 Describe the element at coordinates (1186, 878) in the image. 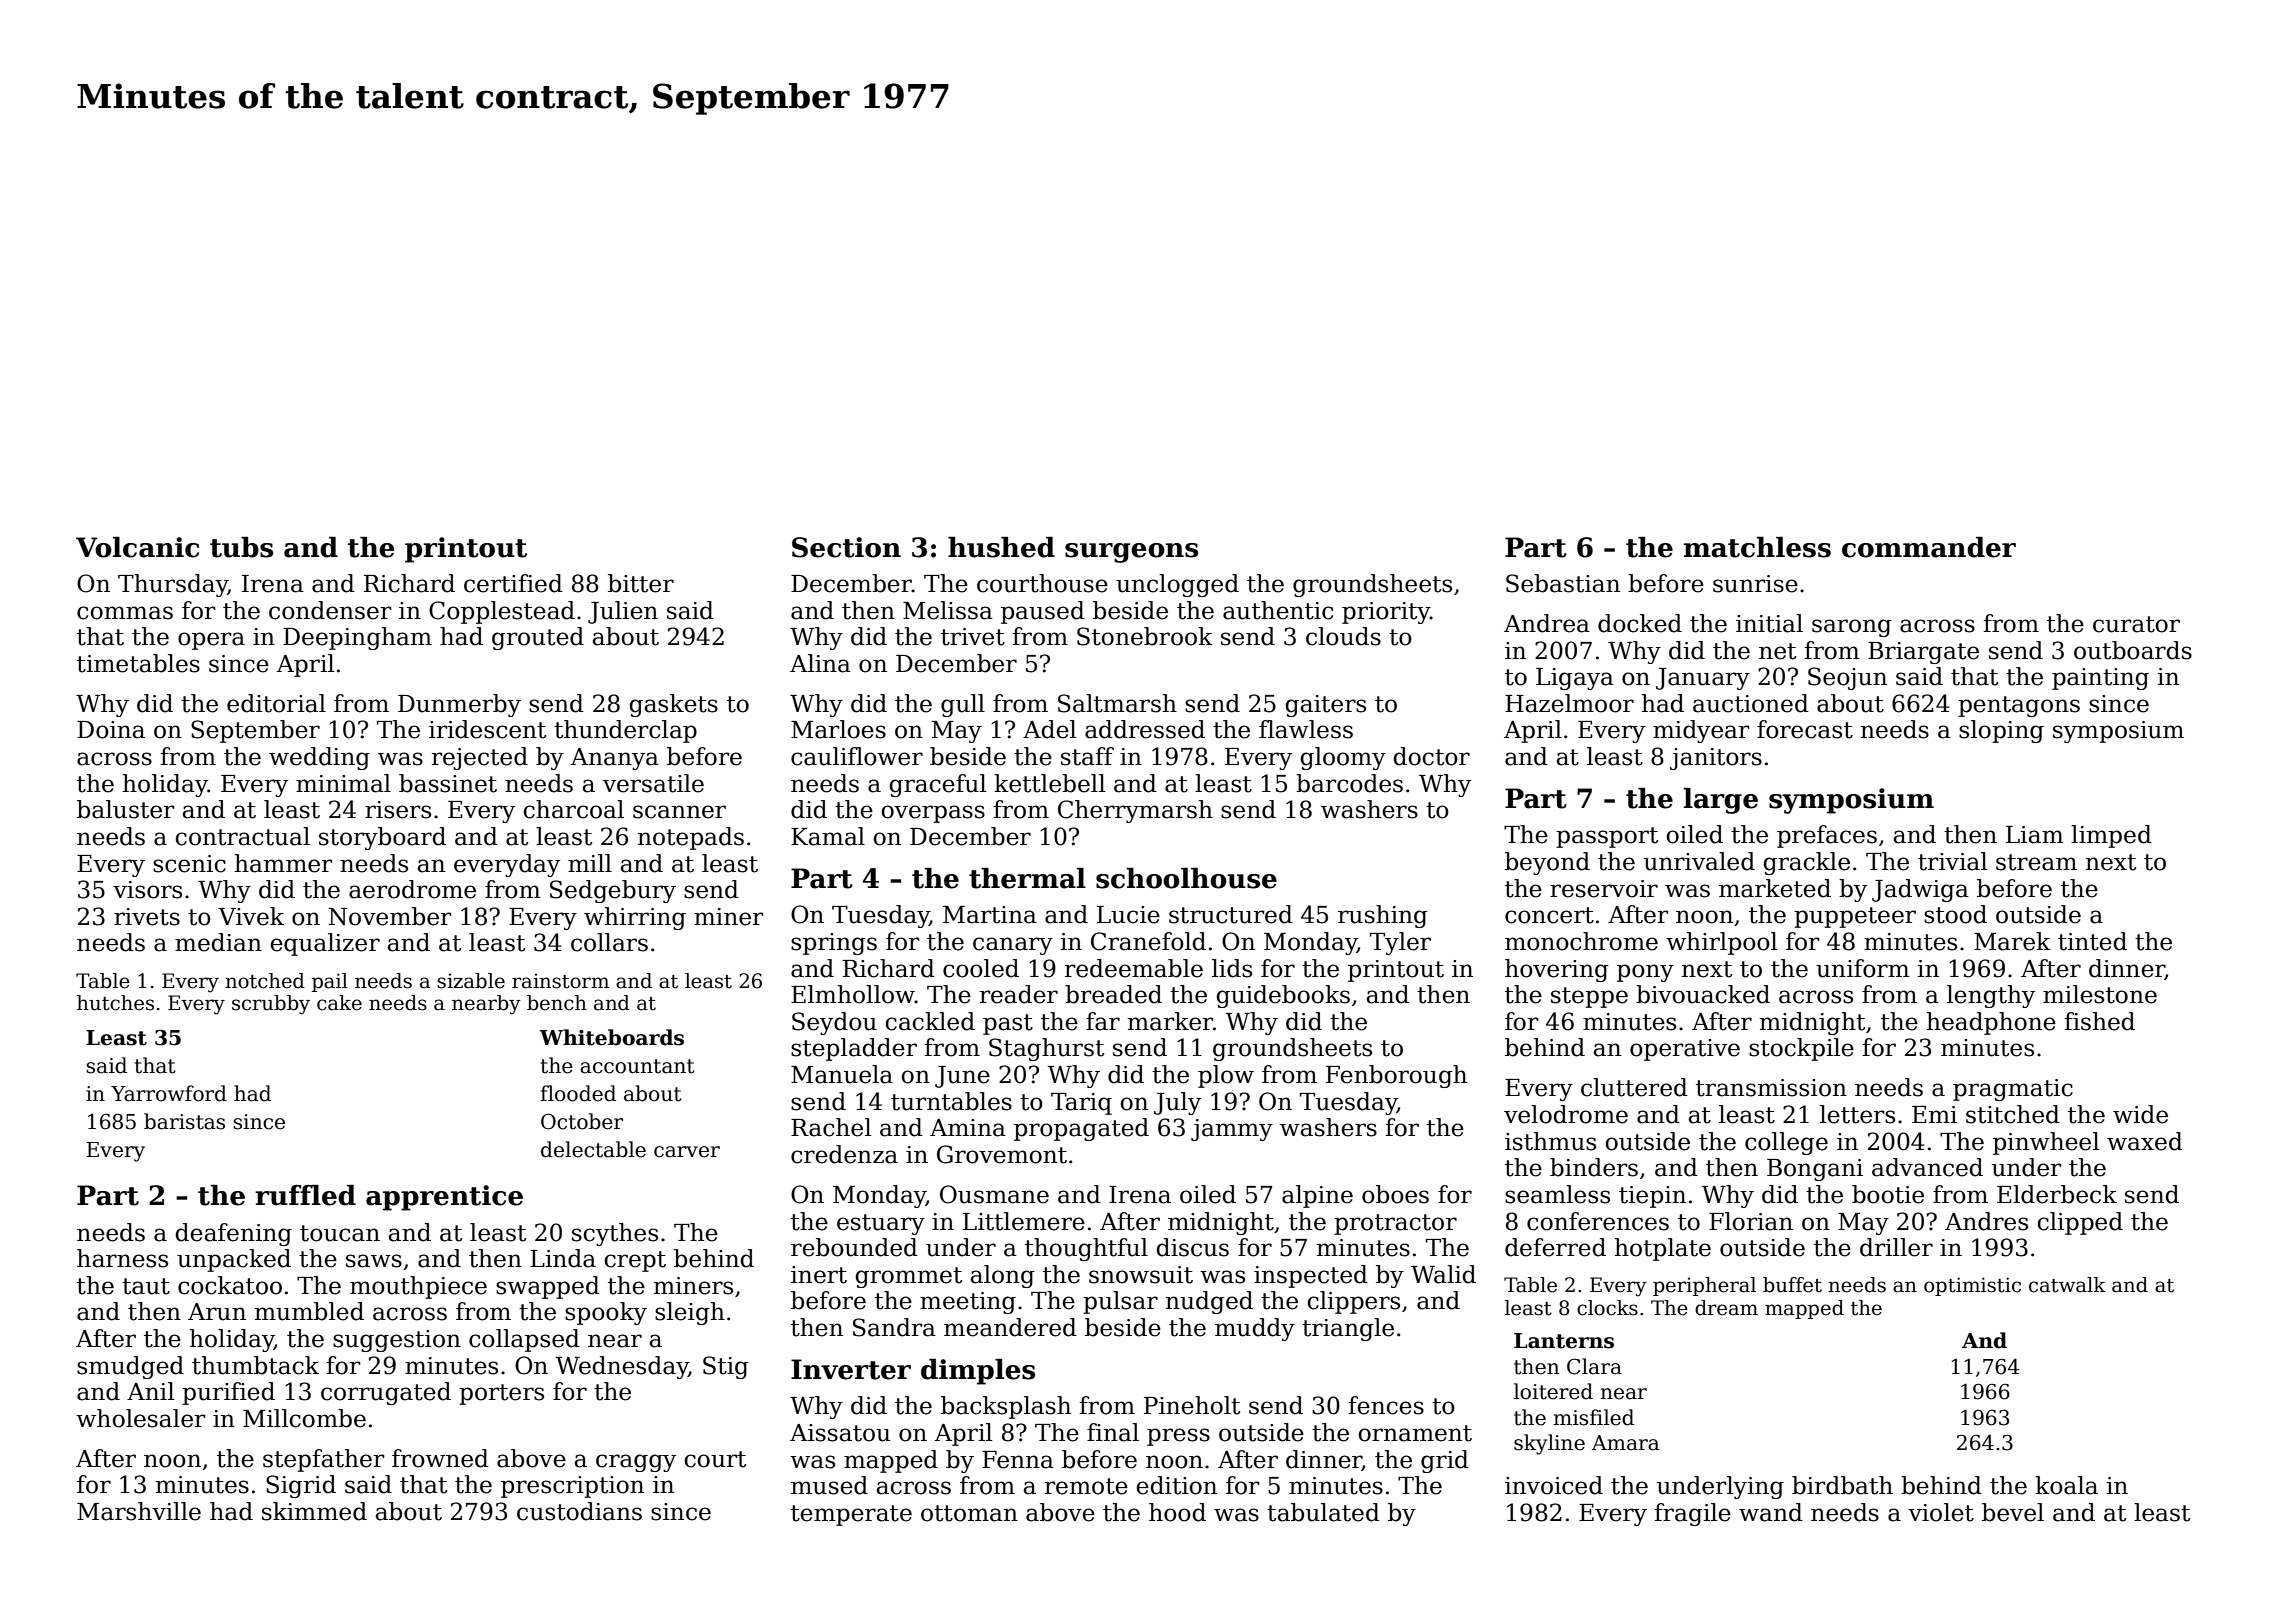

I see `schoolhouse` at that location.
